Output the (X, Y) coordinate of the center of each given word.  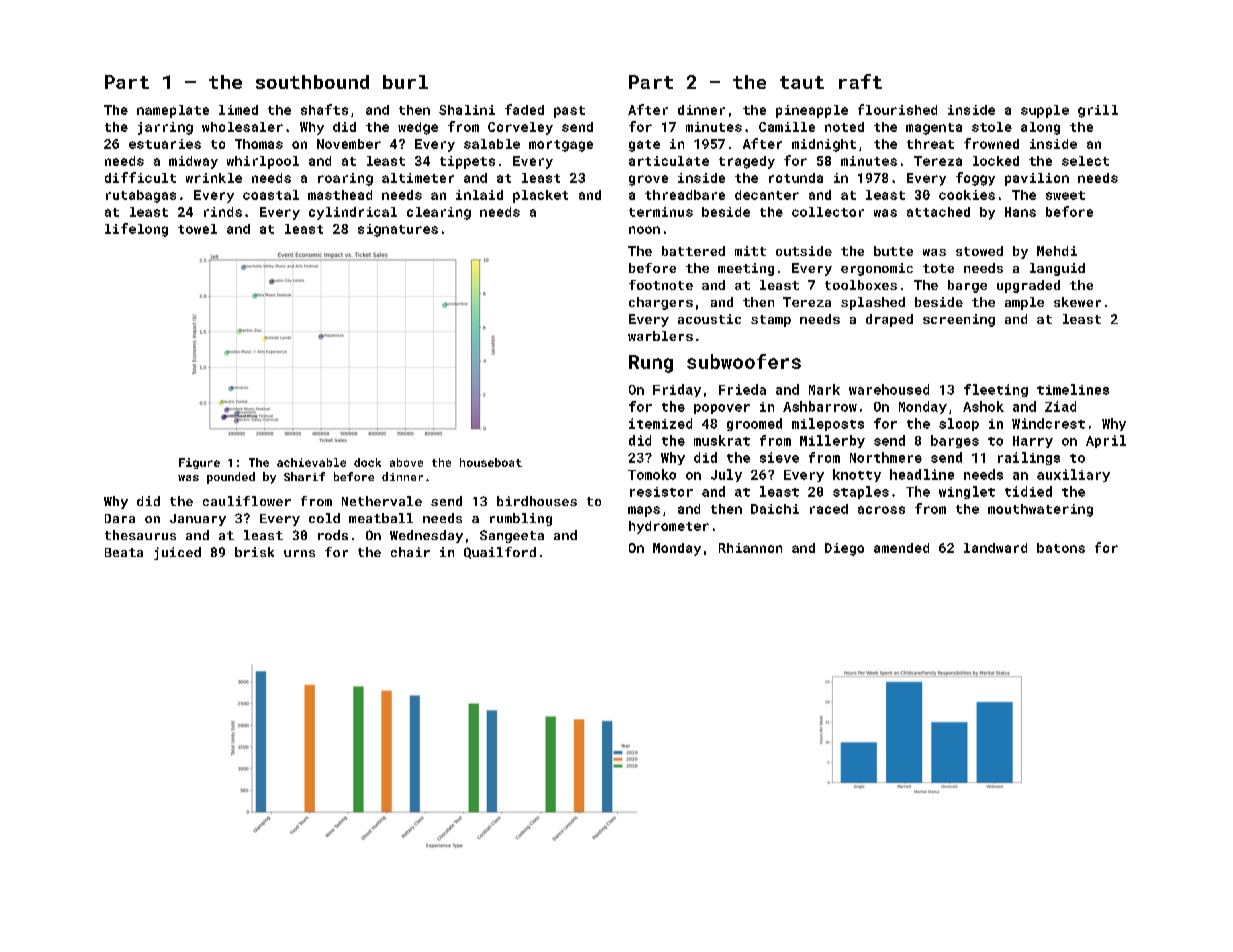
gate (644, 146)
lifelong (136, 230)
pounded (231, 478)
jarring (165, 128)
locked (996, 161)
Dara (120, 518)
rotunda (796, 178)
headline (922, 474)
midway (193, 162)
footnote (661, 285)
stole (992, 127)
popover (722, 409)
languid (1057, 269)
